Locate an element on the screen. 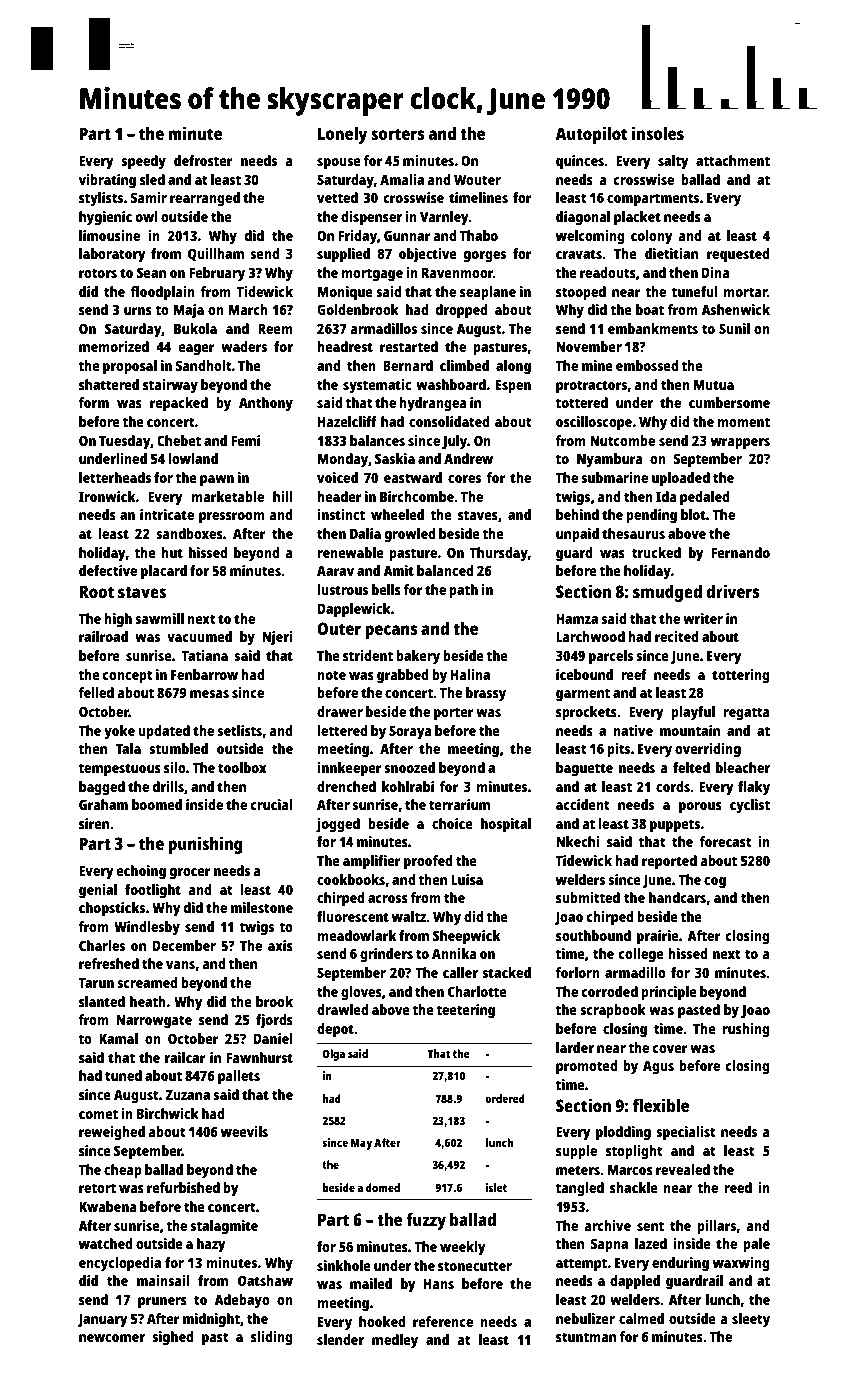 Image resolution: width=849 pixels, height=1400 pixels. footlight is located at coordinates (153, 891).
